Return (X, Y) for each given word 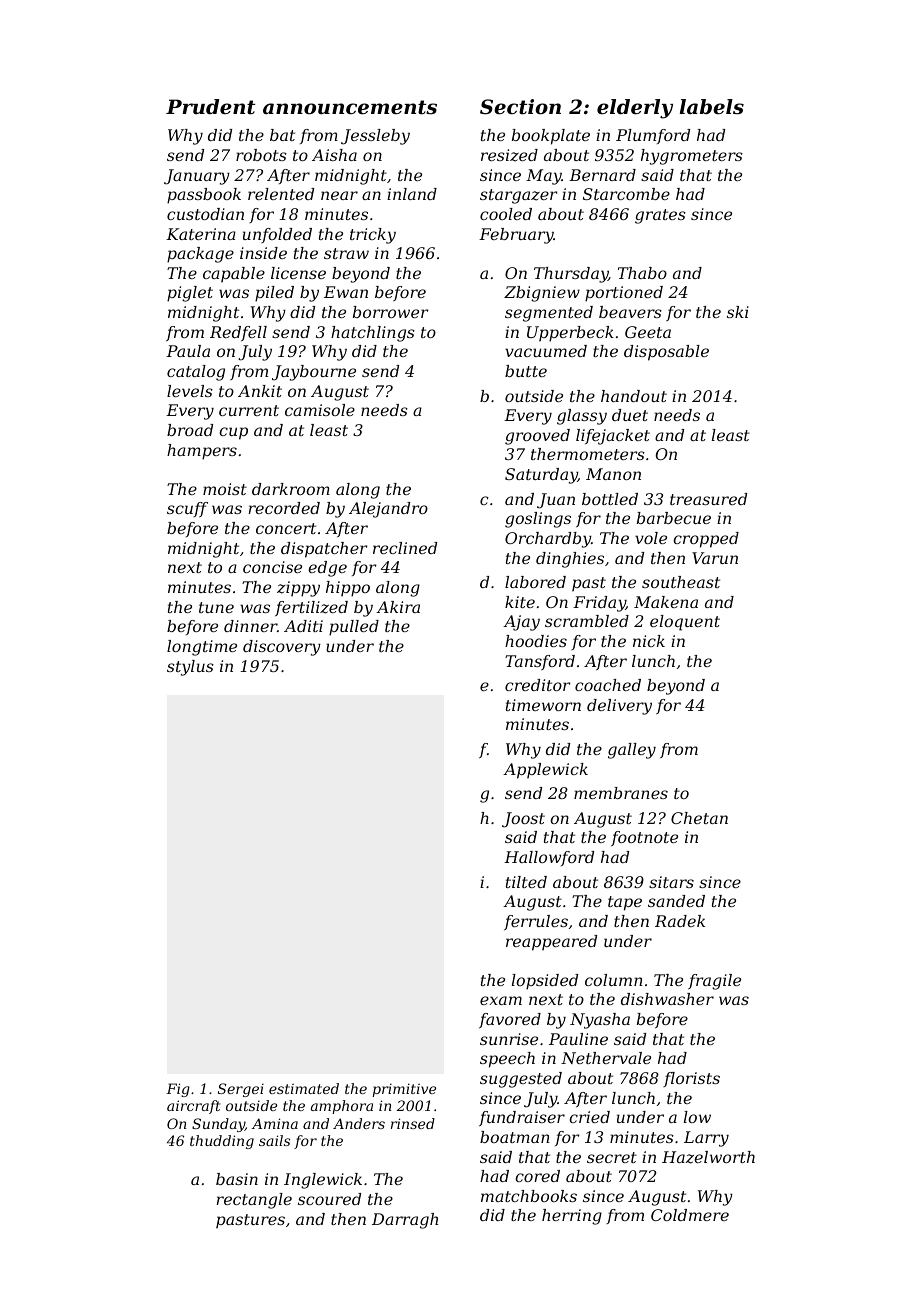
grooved (537, 437)
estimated (304, 1088)
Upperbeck (570, 334)
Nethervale (606, 1058)
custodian (205, 214)
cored (537, 1176)
